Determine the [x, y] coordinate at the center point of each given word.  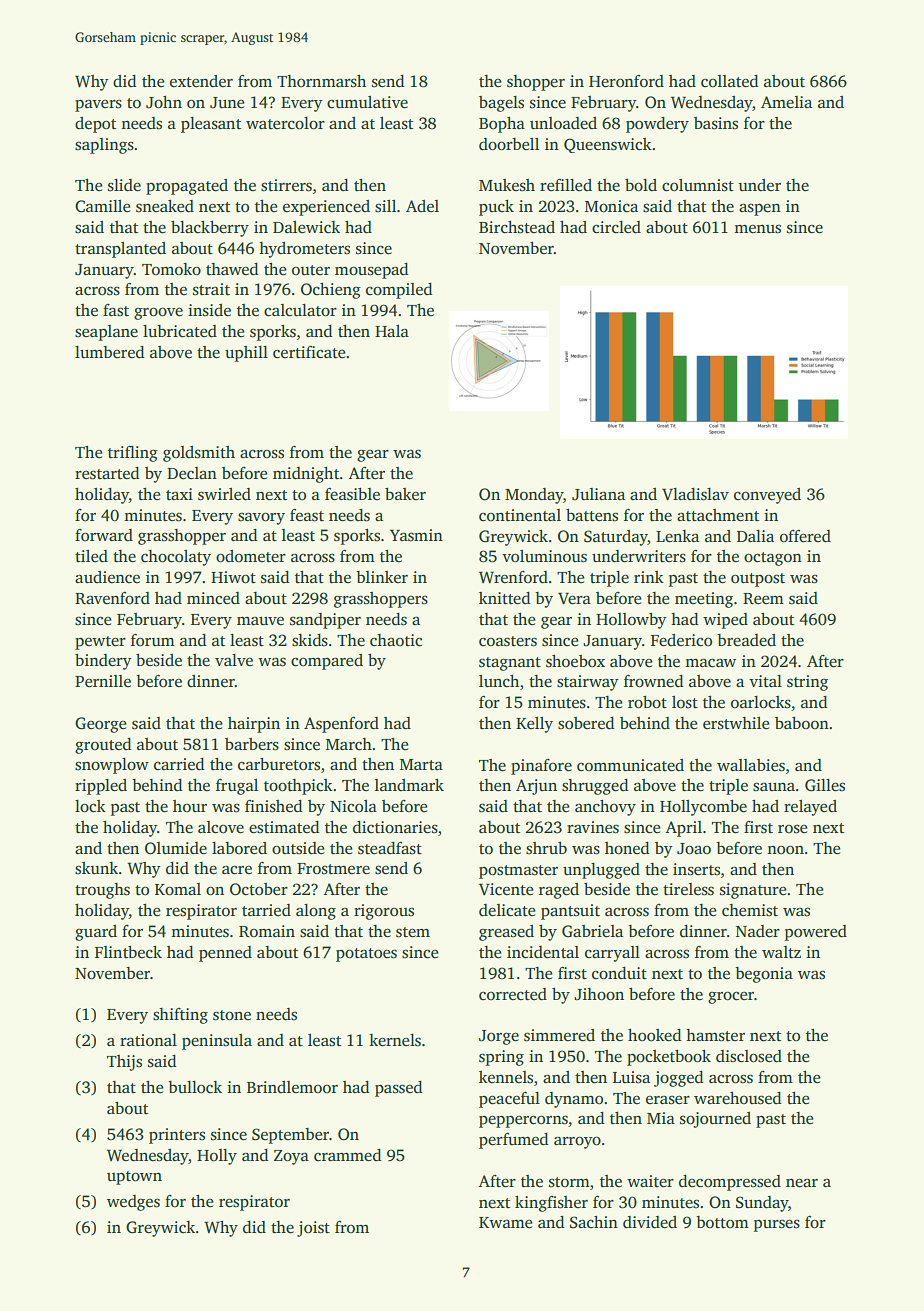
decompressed [730, 1183]
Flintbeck [128, 952]
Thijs [124, 1063]
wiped [725, 621]
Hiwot [233, 577]
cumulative [367, 102]
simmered [559, 1035]
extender [201, 81]
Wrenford [513, 577]
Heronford [626, 81]
